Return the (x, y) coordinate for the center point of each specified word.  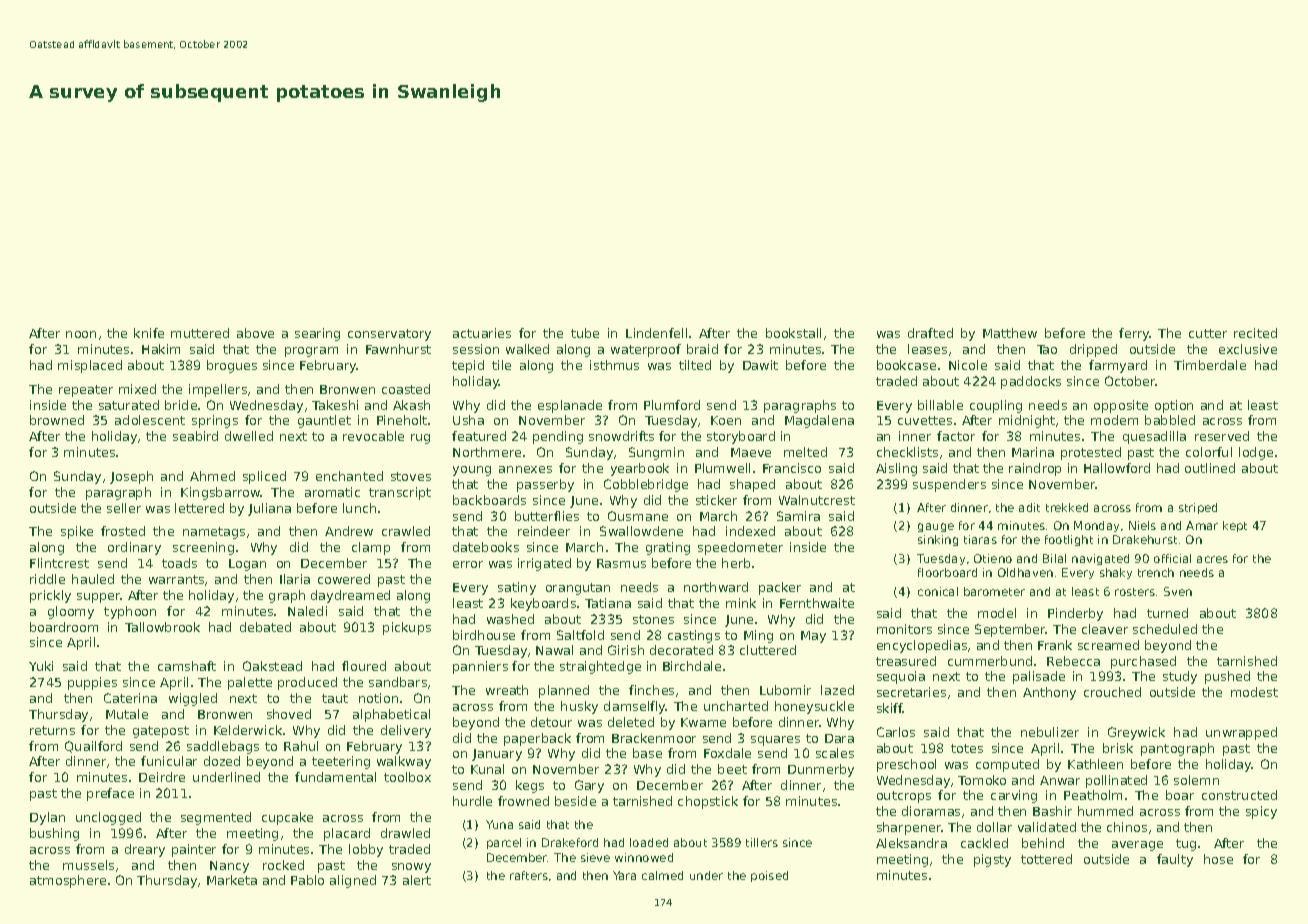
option (1174, 406)
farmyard (1118, 366)
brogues (232, 366)
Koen (726, 420)
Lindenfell (656, 333)
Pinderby (1075, 614)
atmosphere (68, 881)
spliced (264, 477)
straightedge (600, 667)
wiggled (193, 699)
